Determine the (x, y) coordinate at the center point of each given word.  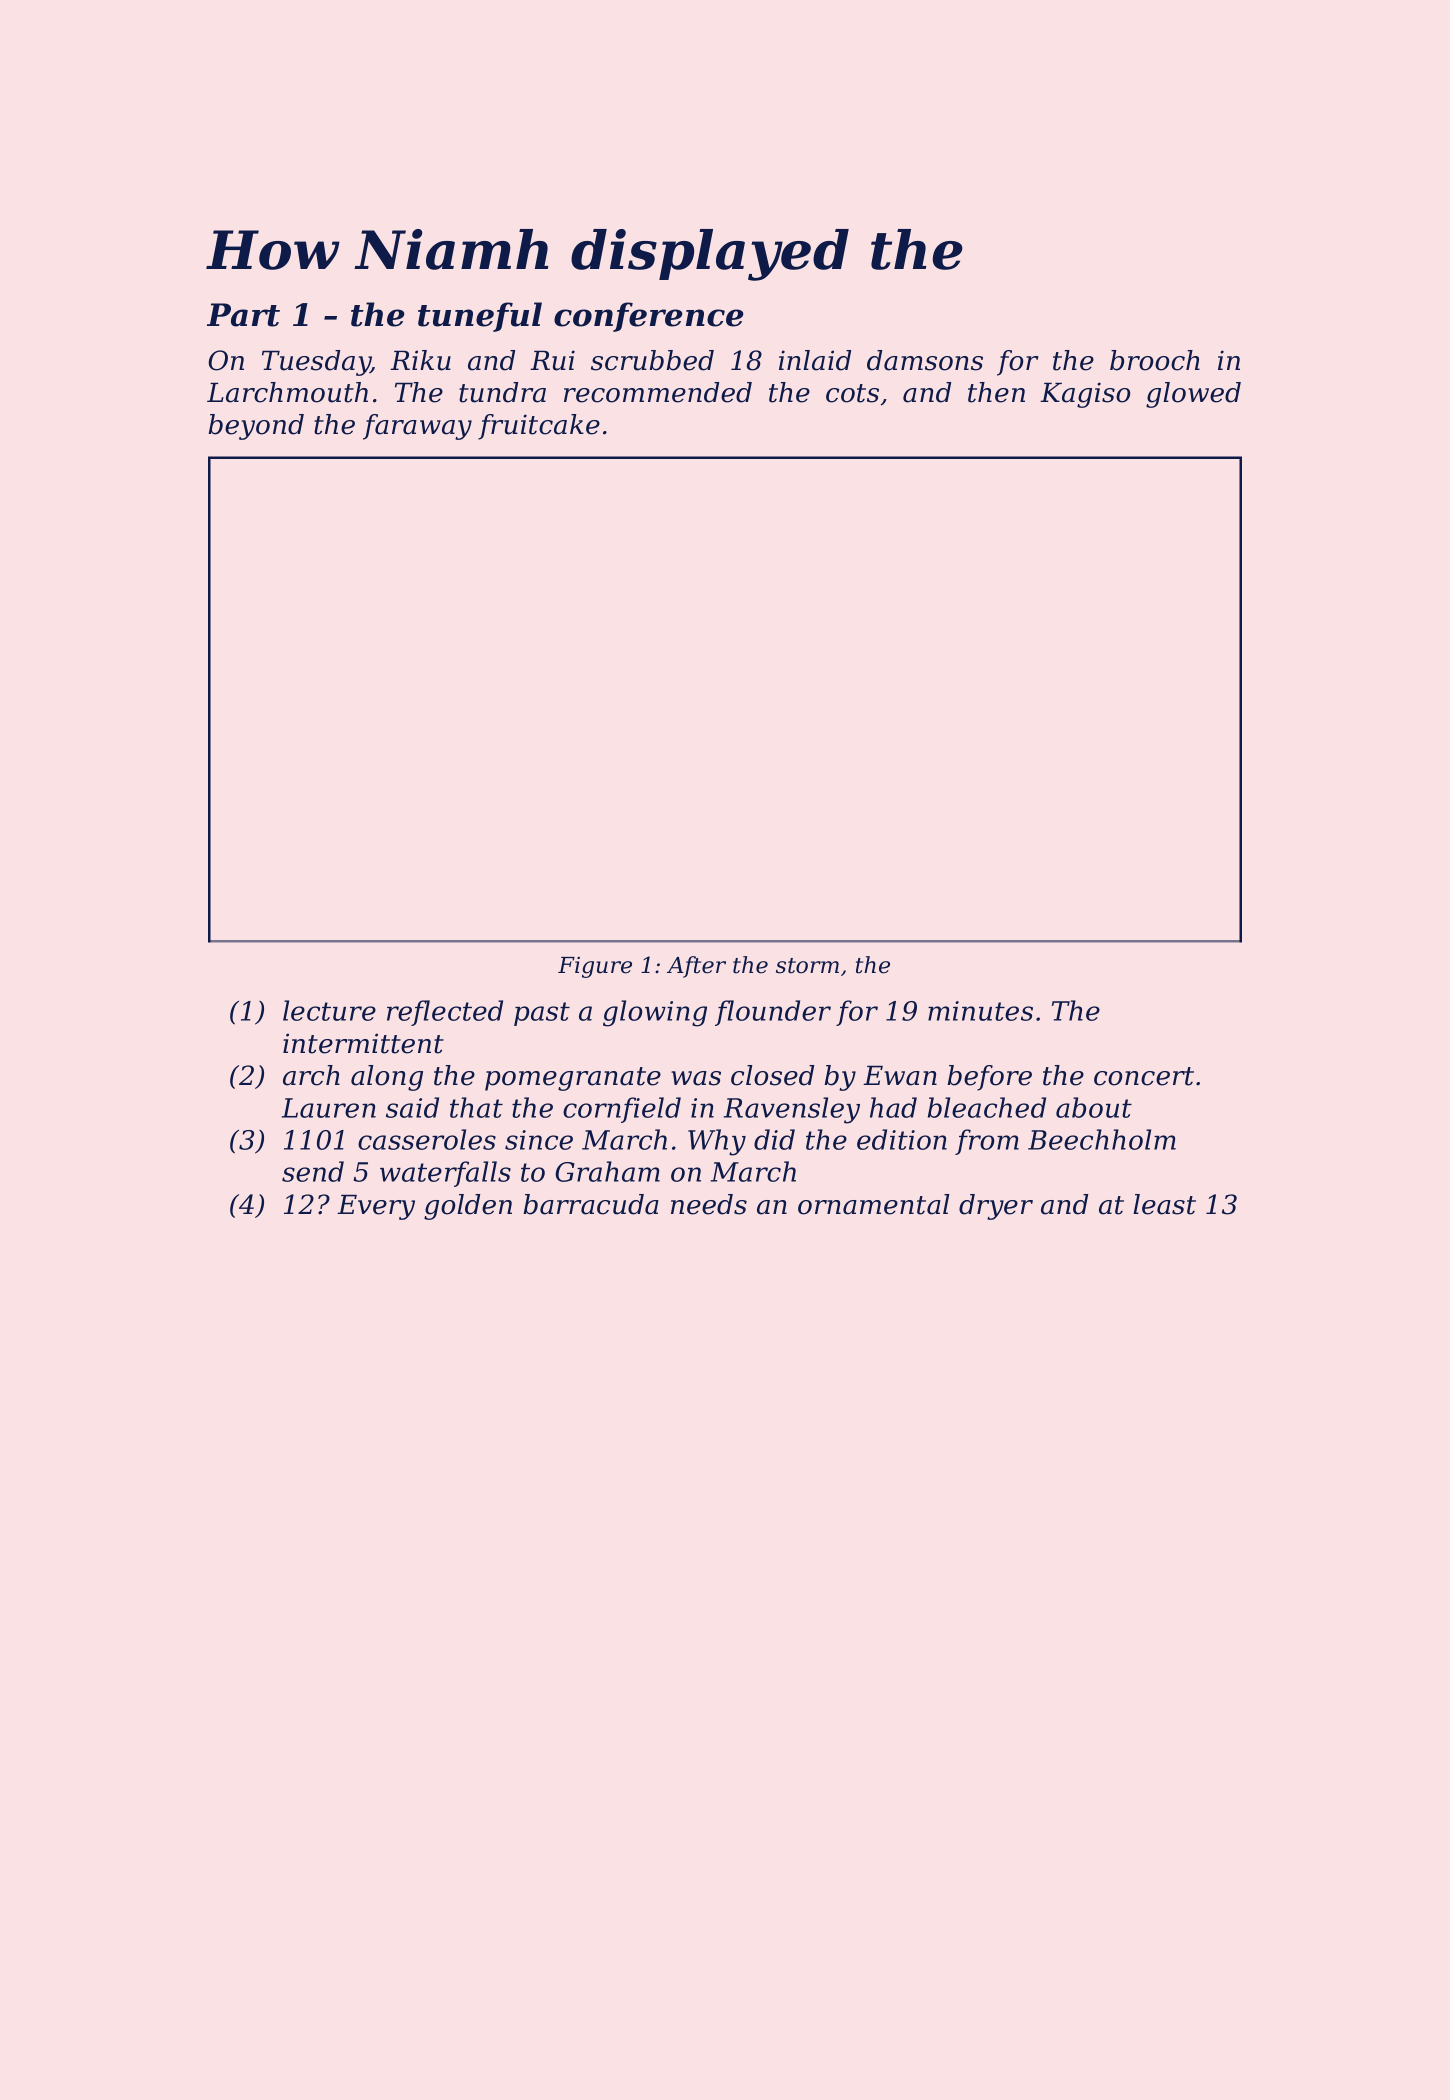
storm (807, 966)
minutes (980, 1011)
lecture (329, 1010)
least (1164, 1204)
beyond (256, 427)
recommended (658, 392)
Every (376, 1207)
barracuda (591, 1204)
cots (852, 393)
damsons (925, 360)
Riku (420, 360)
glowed (1193, 395)
